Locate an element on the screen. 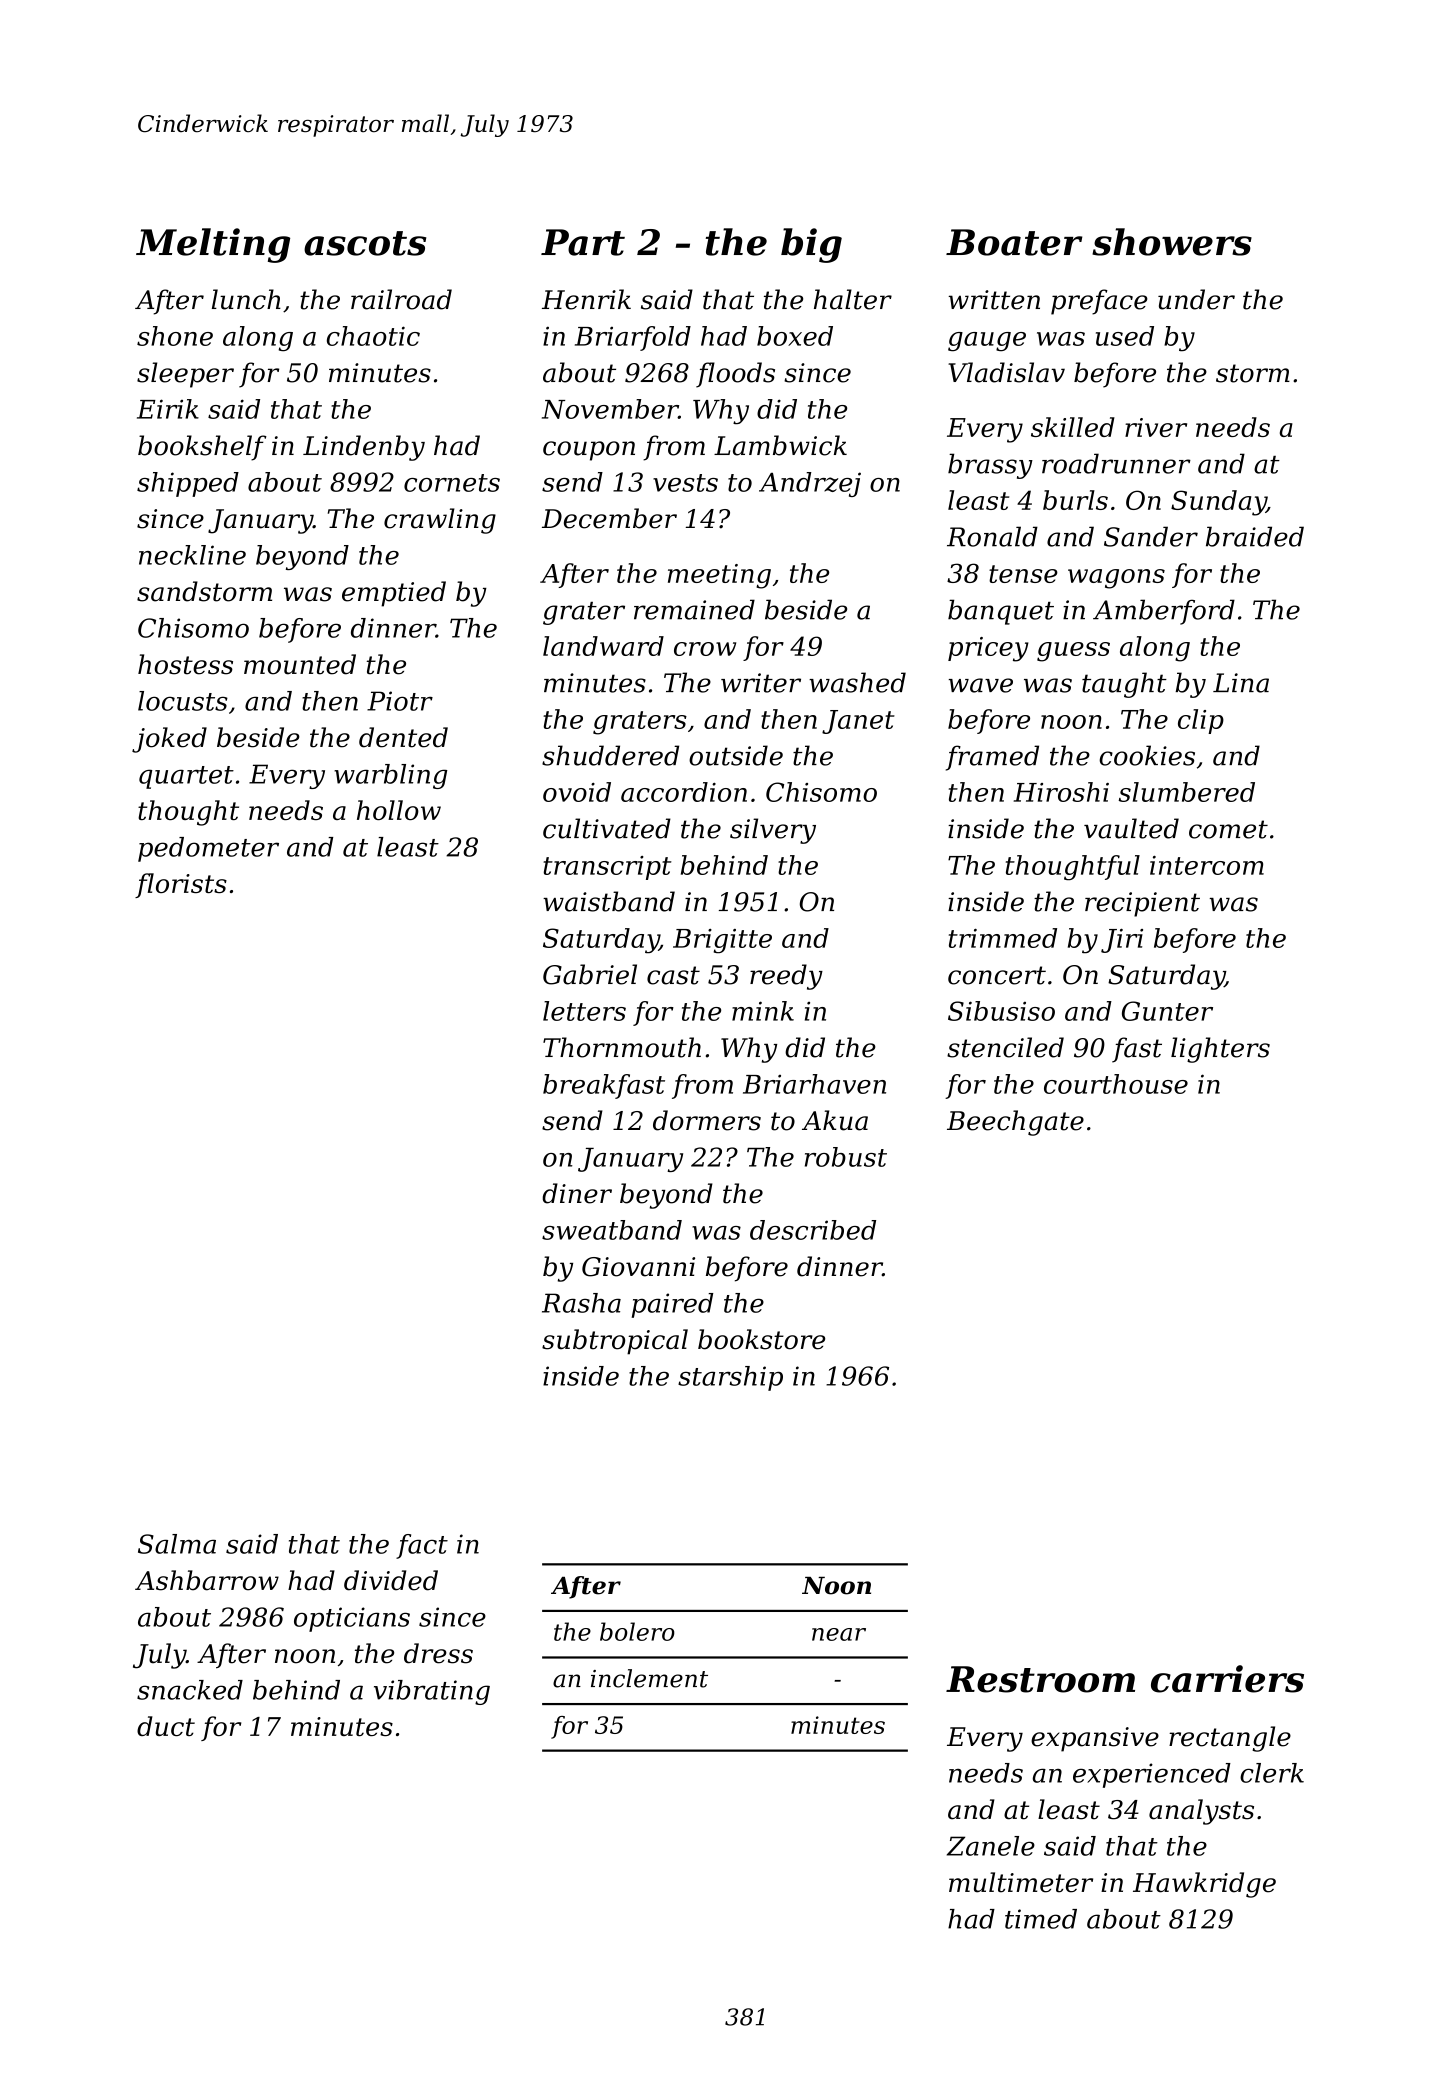  landward is located at coordinates (603, 646).
